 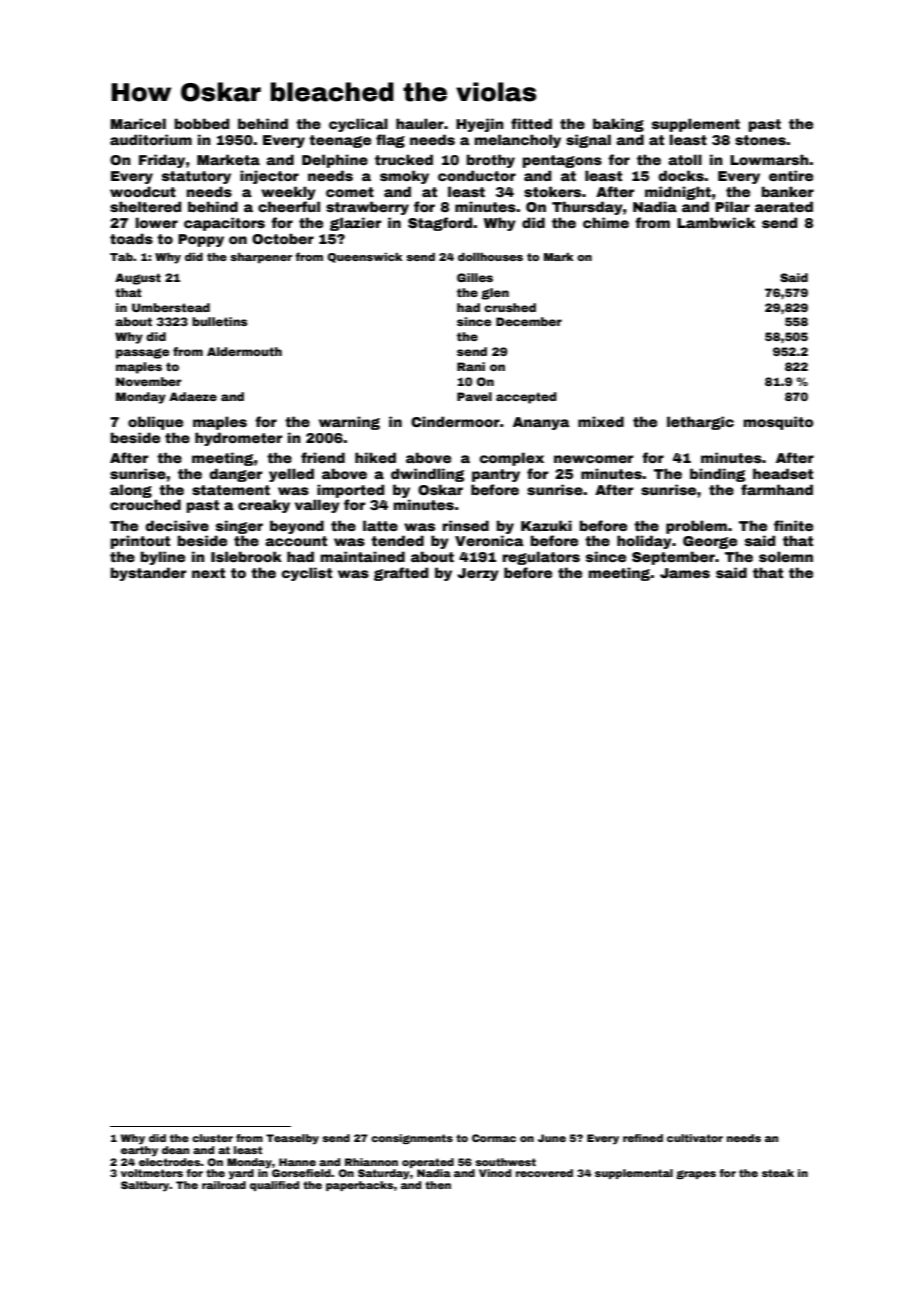 I want to click on September, so click(x=673, y=558).
